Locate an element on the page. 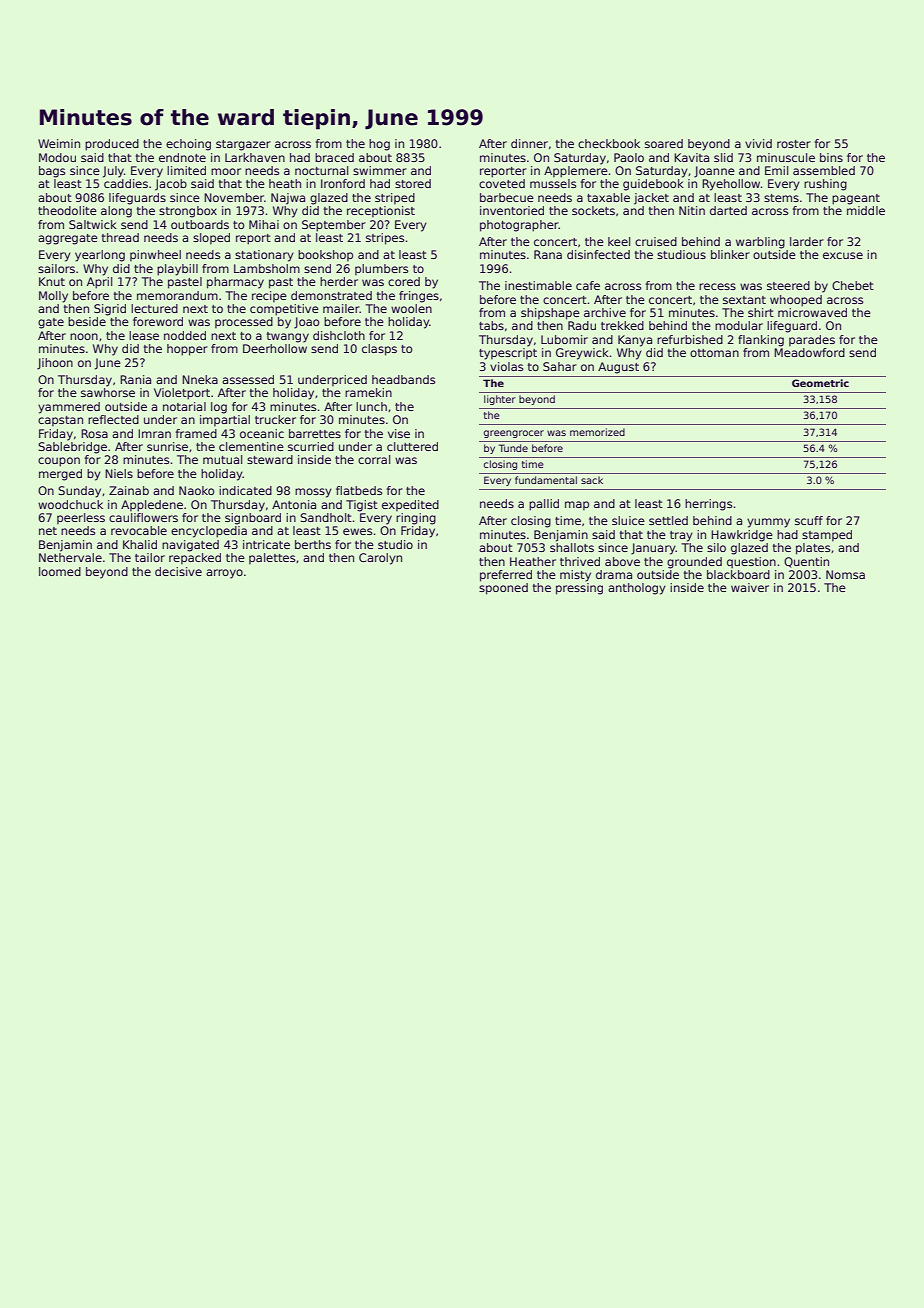 This image has width=924, height=1308. loomed is located at coordinates (60, 571).
